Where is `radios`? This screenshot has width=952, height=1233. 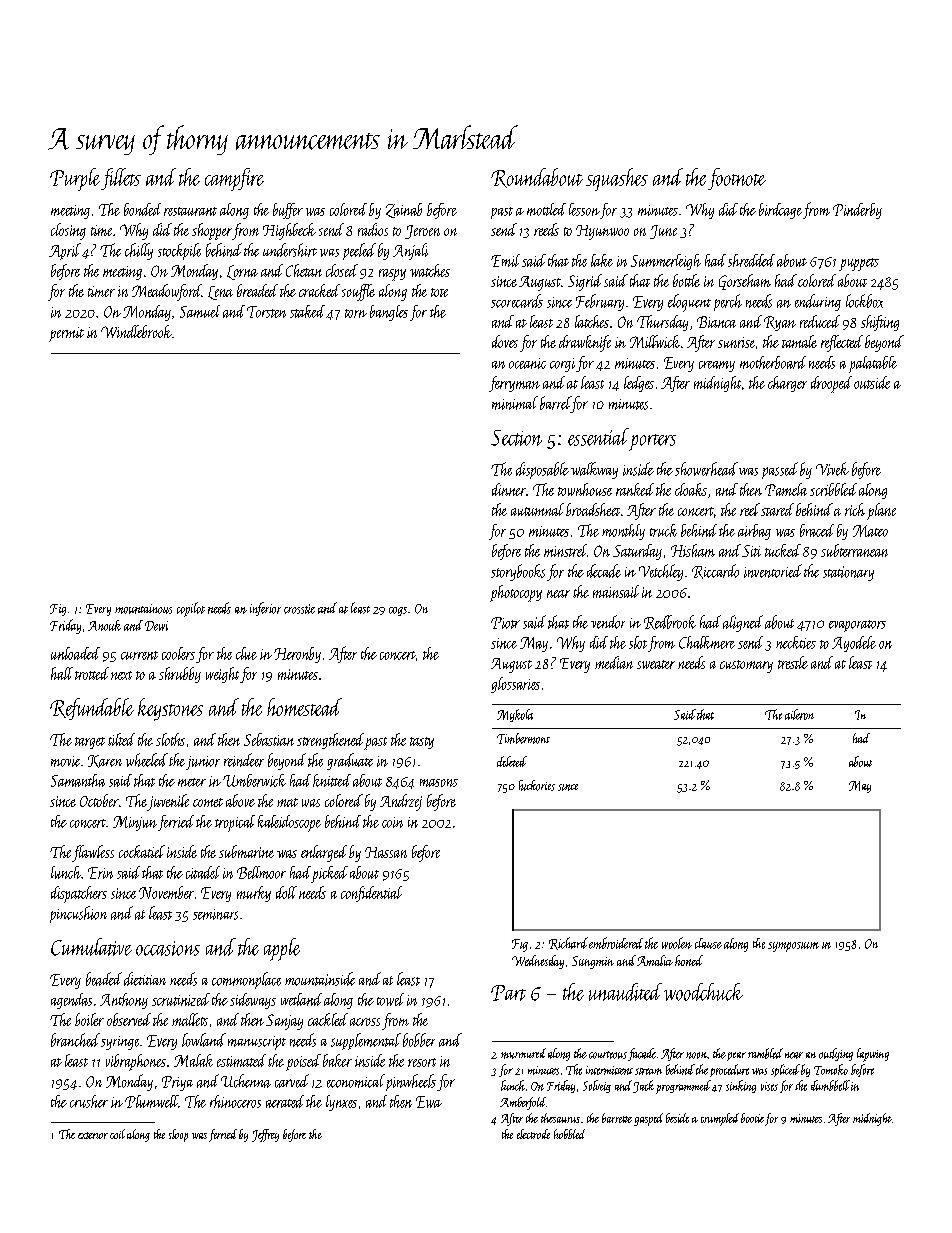 radios is located at coordinates (373, 229).
